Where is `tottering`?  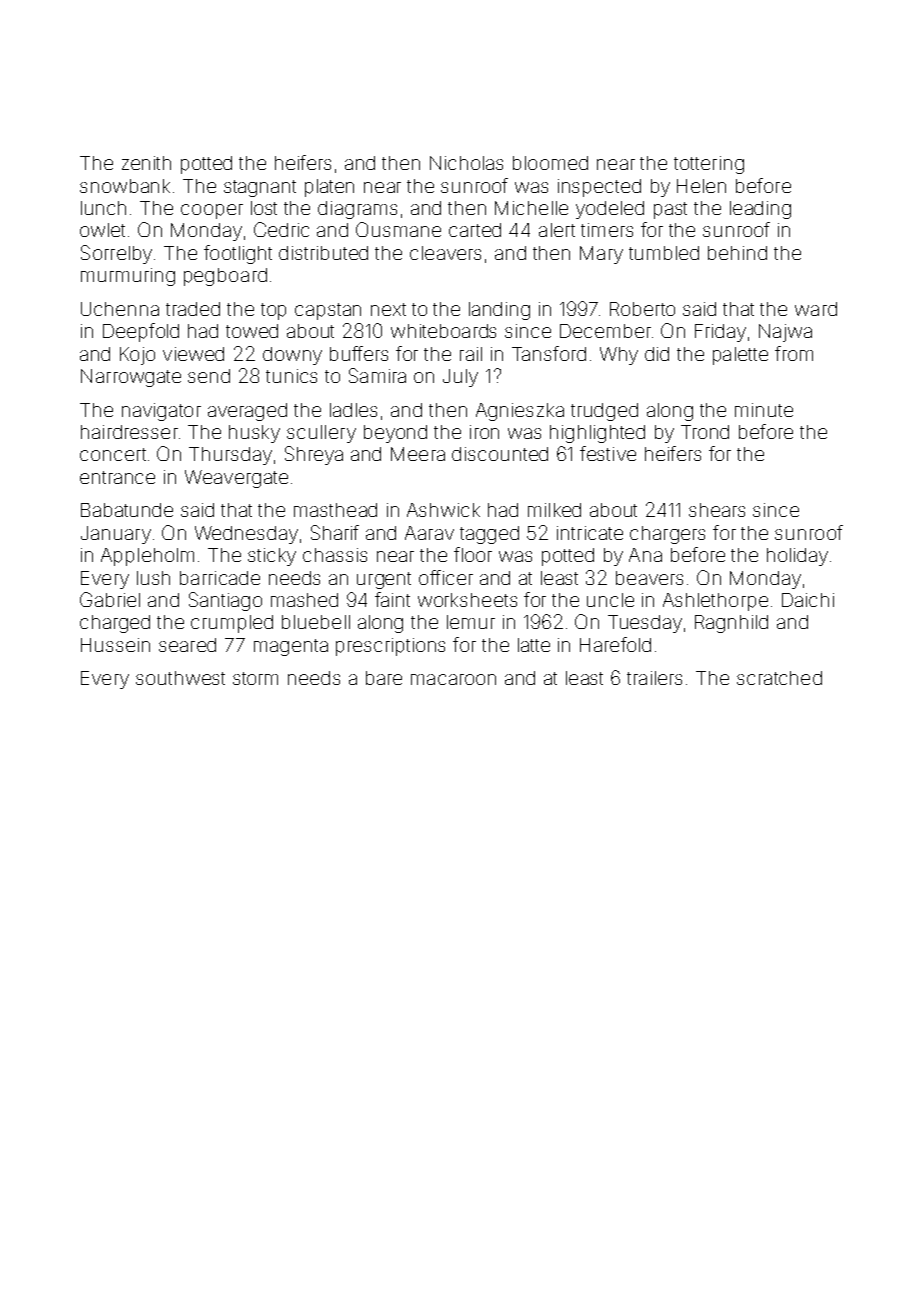 tottering is located at coordinates (709, 165).
